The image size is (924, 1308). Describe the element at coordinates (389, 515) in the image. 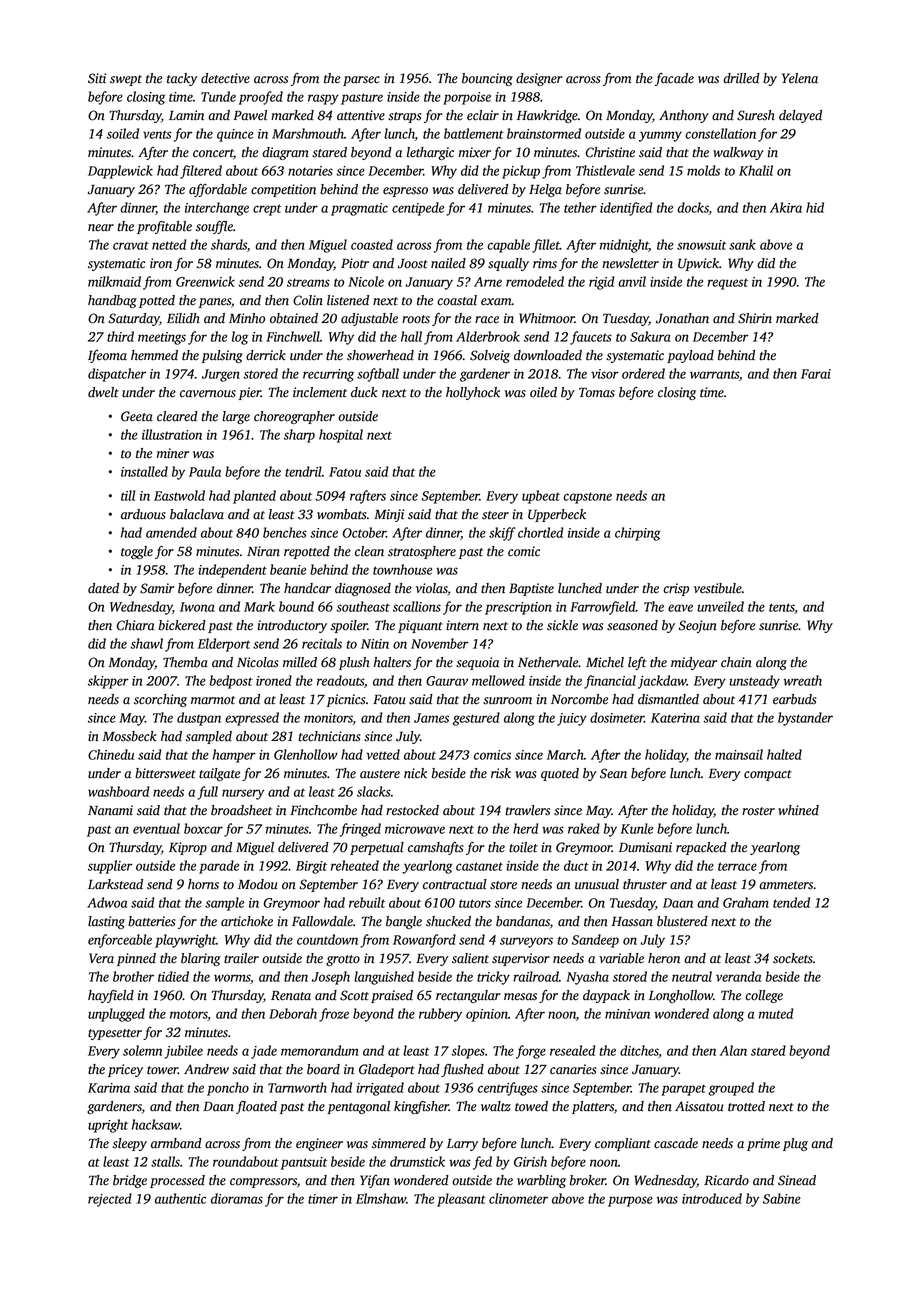

I see `Minji` at that location.
